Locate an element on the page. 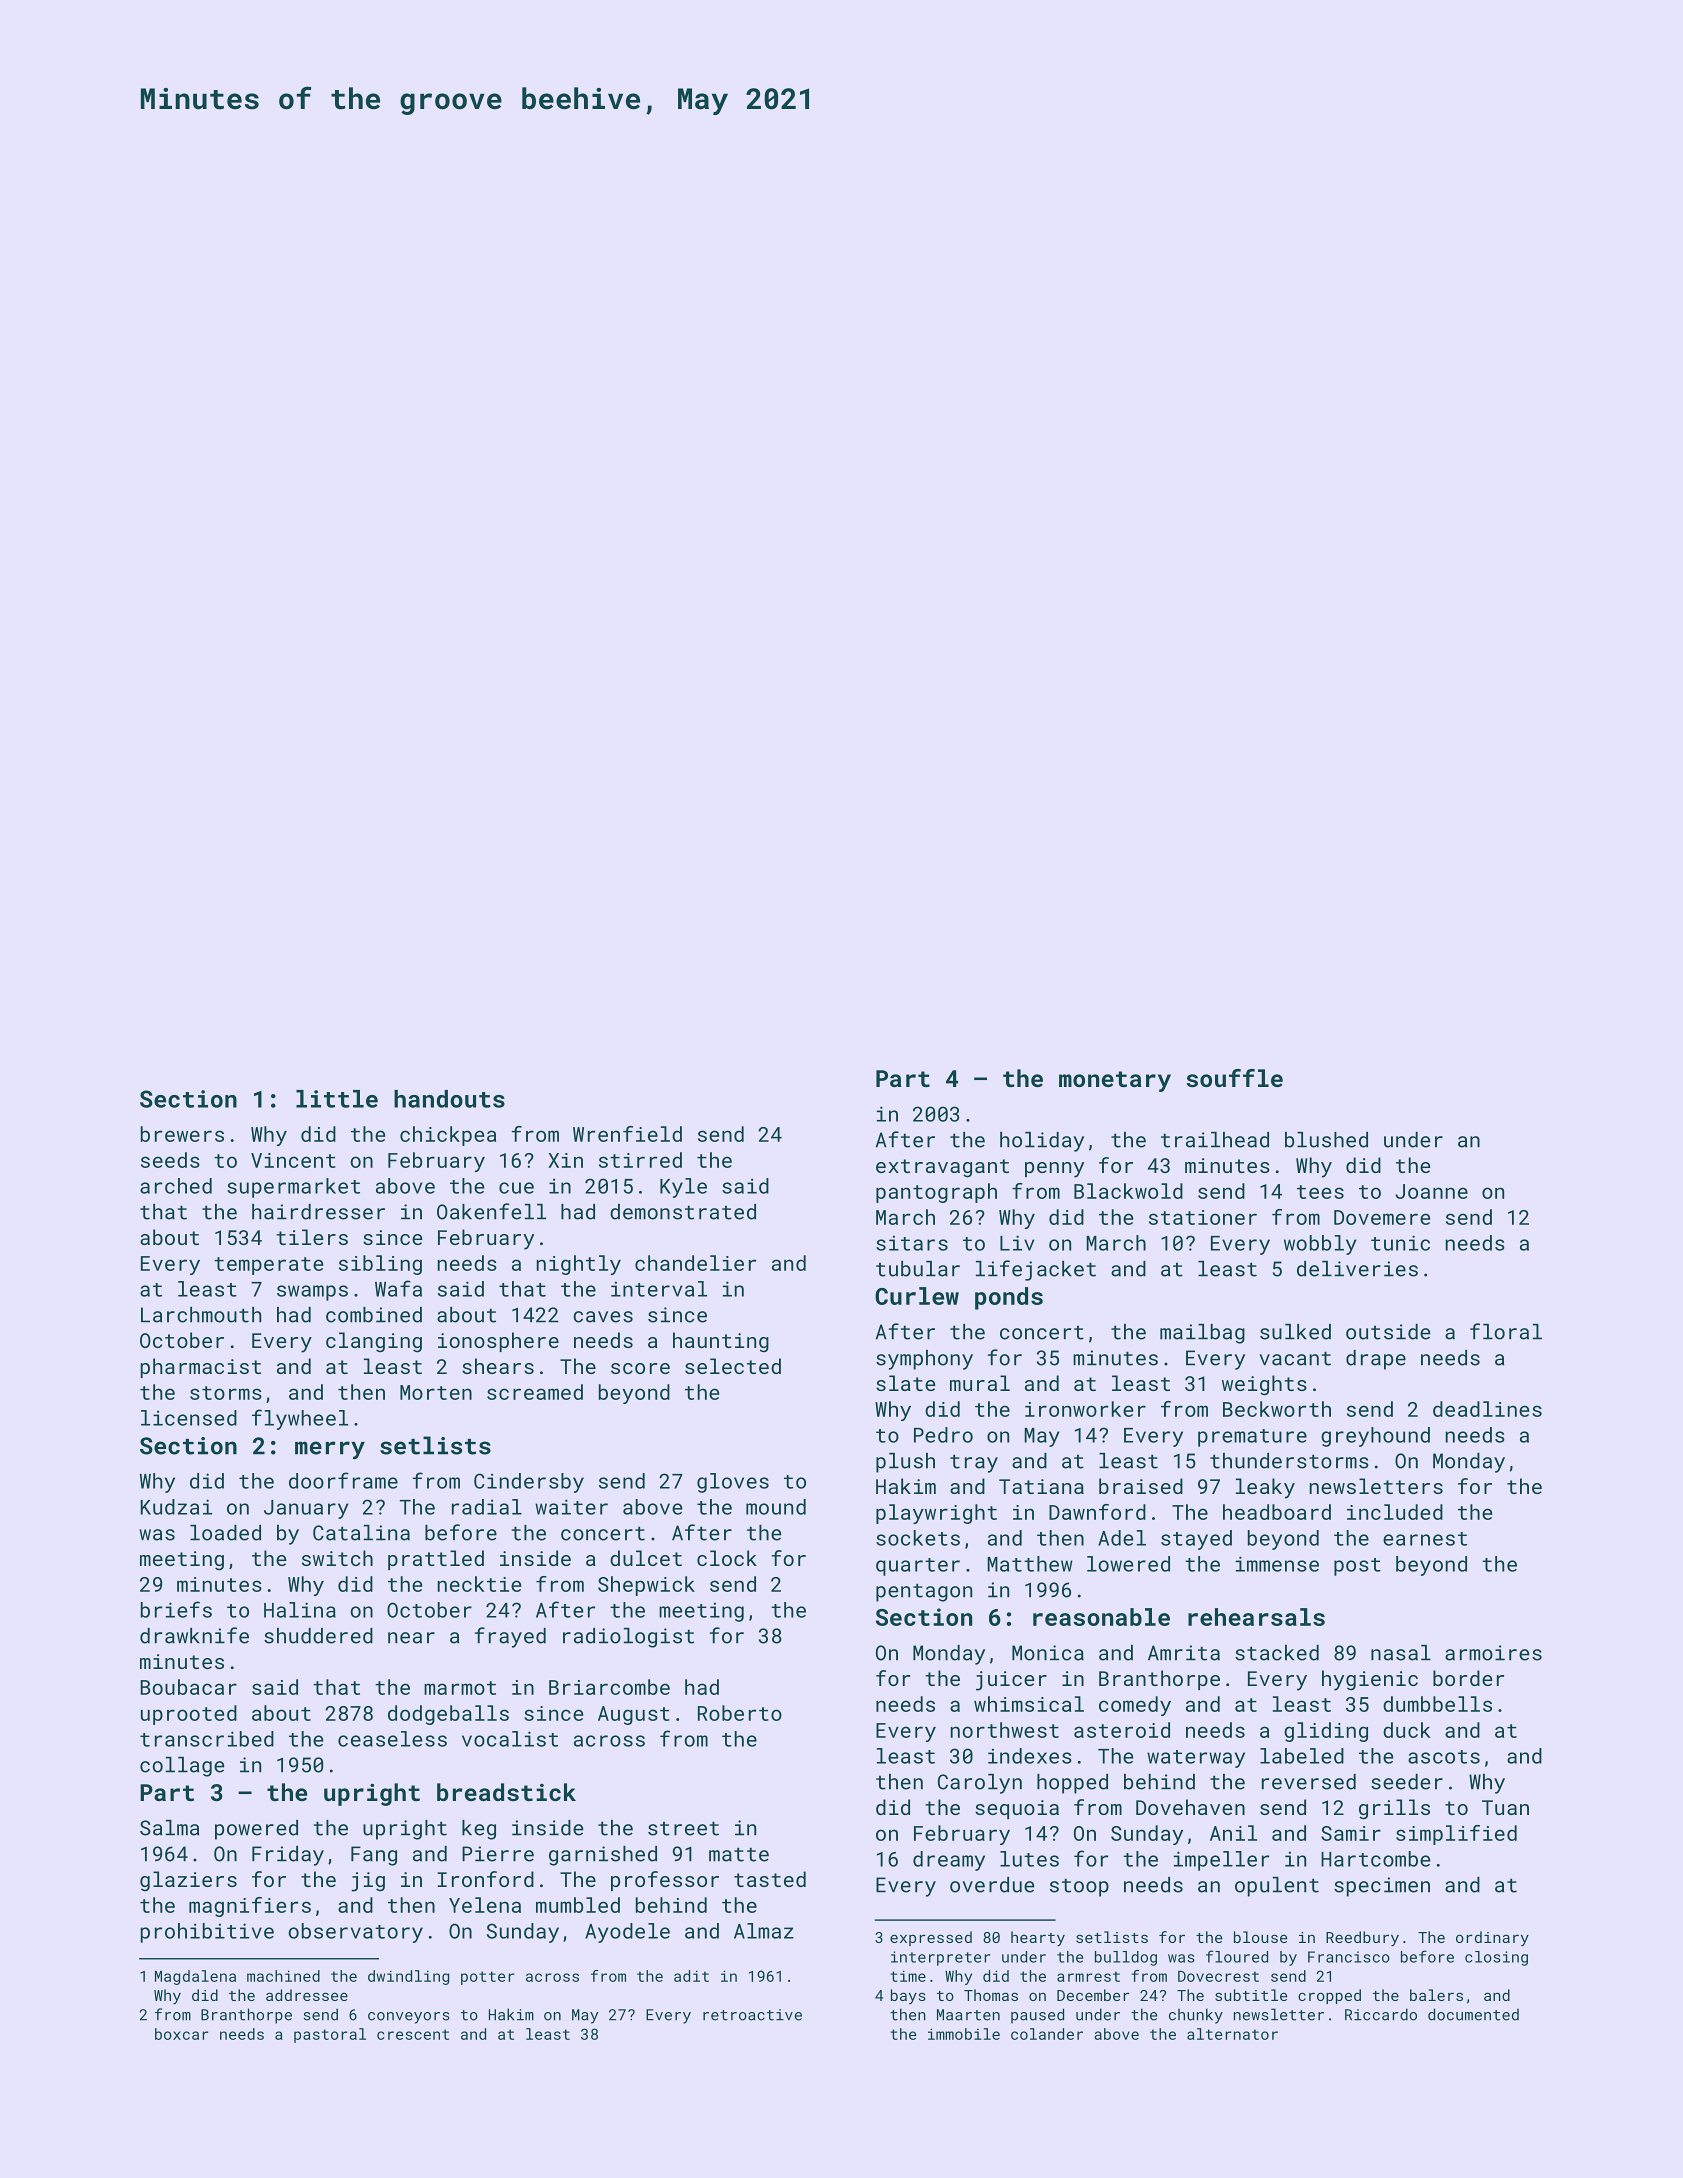 This page has height=2178, width=1683. Riccardo is located at coordinates (1381, 2014).
